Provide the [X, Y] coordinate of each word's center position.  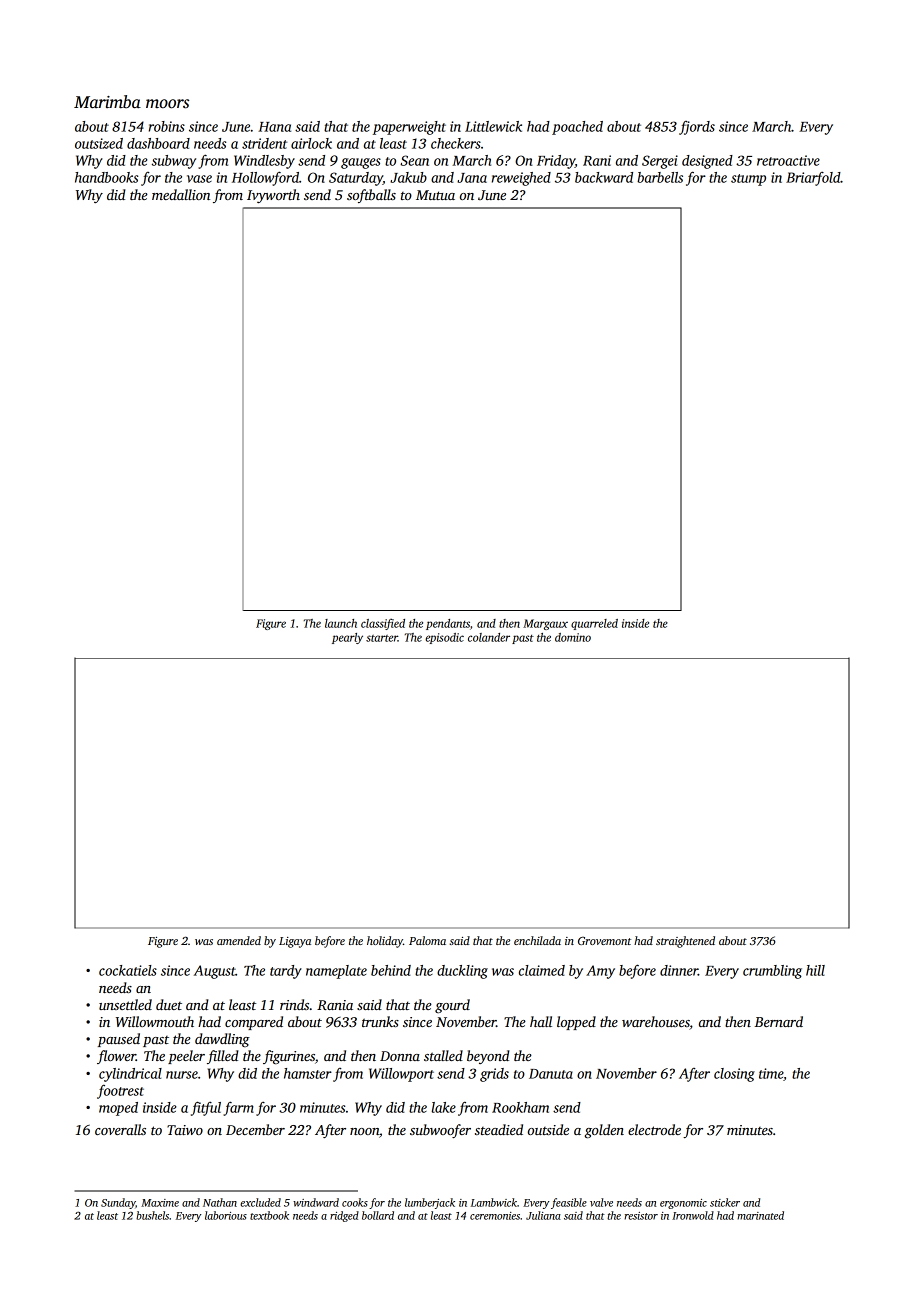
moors [167, 104]
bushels [152, 1215]
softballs [371, 196]
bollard [378, 1215]
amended [239, 940]
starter [382, 638]
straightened [685, 942]
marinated [760, 1215]
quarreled [594, 624]
